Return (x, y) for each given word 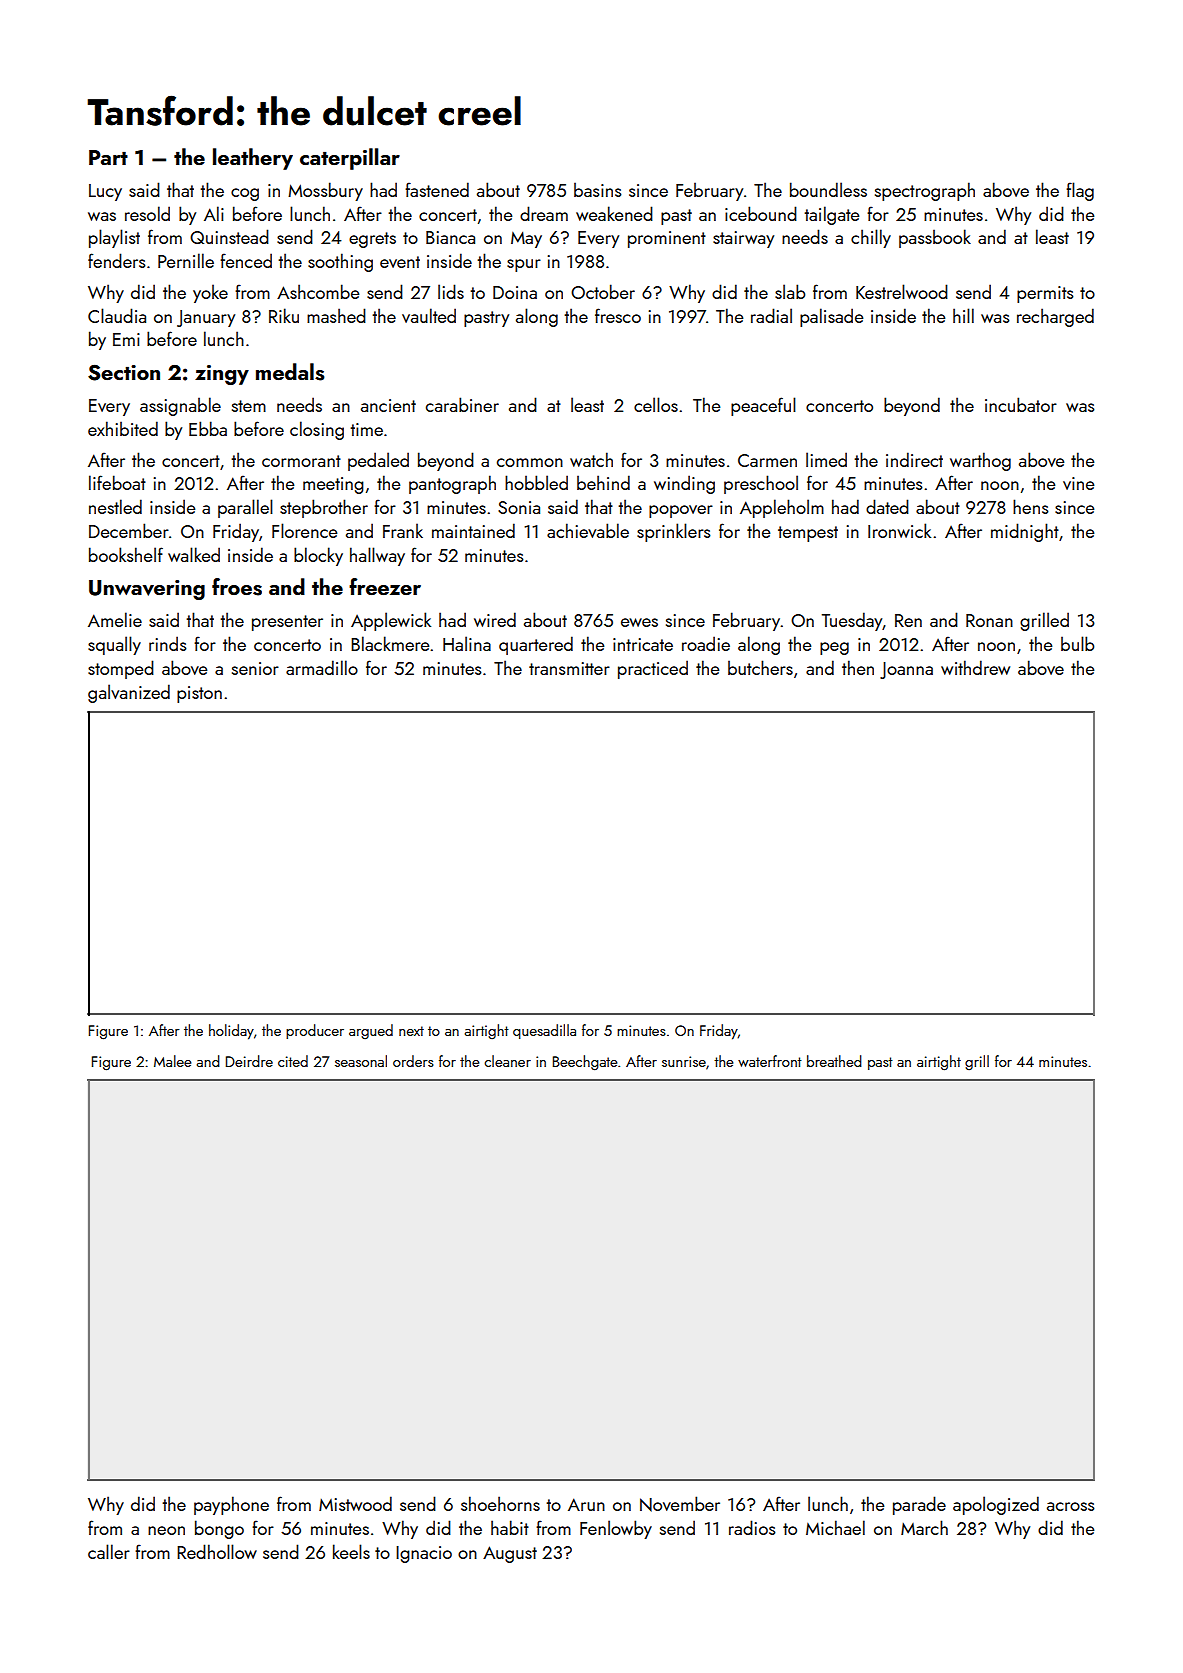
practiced (653, 669)
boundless (828, 189)
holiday (231, 1032)
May (526, 240)
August (510, 1554)
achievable (588, 530)
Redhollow (217, 1551)
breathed (834, 1061)
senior (255, 668)
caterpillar (350, 159)
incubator (1021, 404)
